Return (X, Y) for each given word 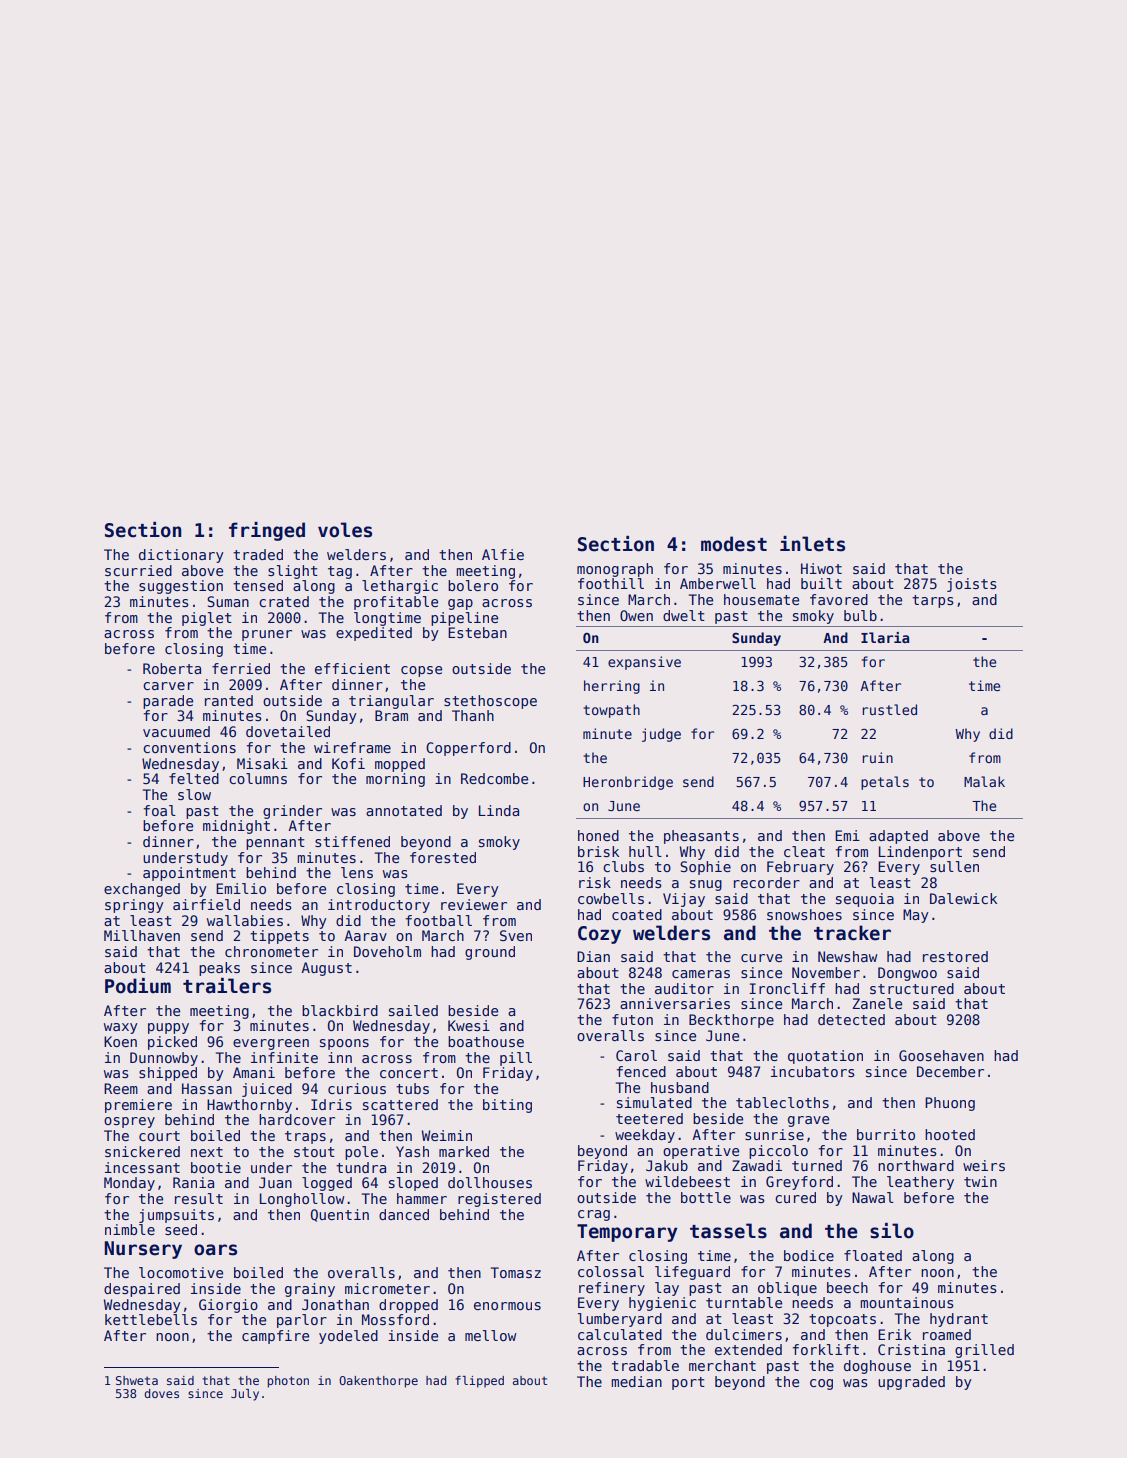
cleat (804, 851)
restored (955, 956)
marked (464, 1151)
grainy (310, 1290)
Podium (138, 986)
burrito (886, 1134)
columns (258, 778)
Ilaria (885, 637)
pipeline (464, 619)
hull (645, 851)
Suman (228, 601)
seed (181, 1229)
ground (490, 953)
